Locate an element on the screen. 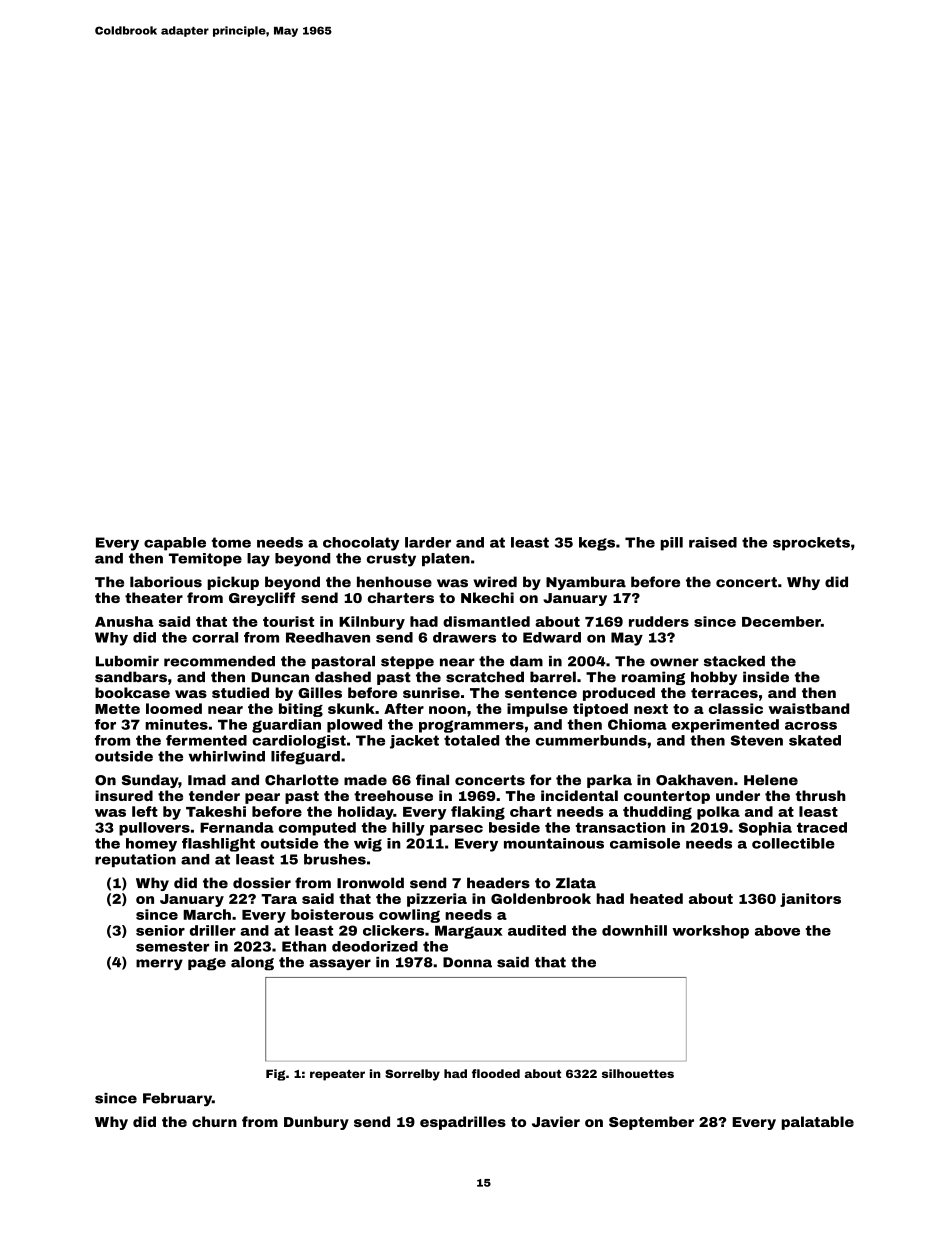 This screenshot has height=1233, width=952. corral is located at coordinates (215, 637).
